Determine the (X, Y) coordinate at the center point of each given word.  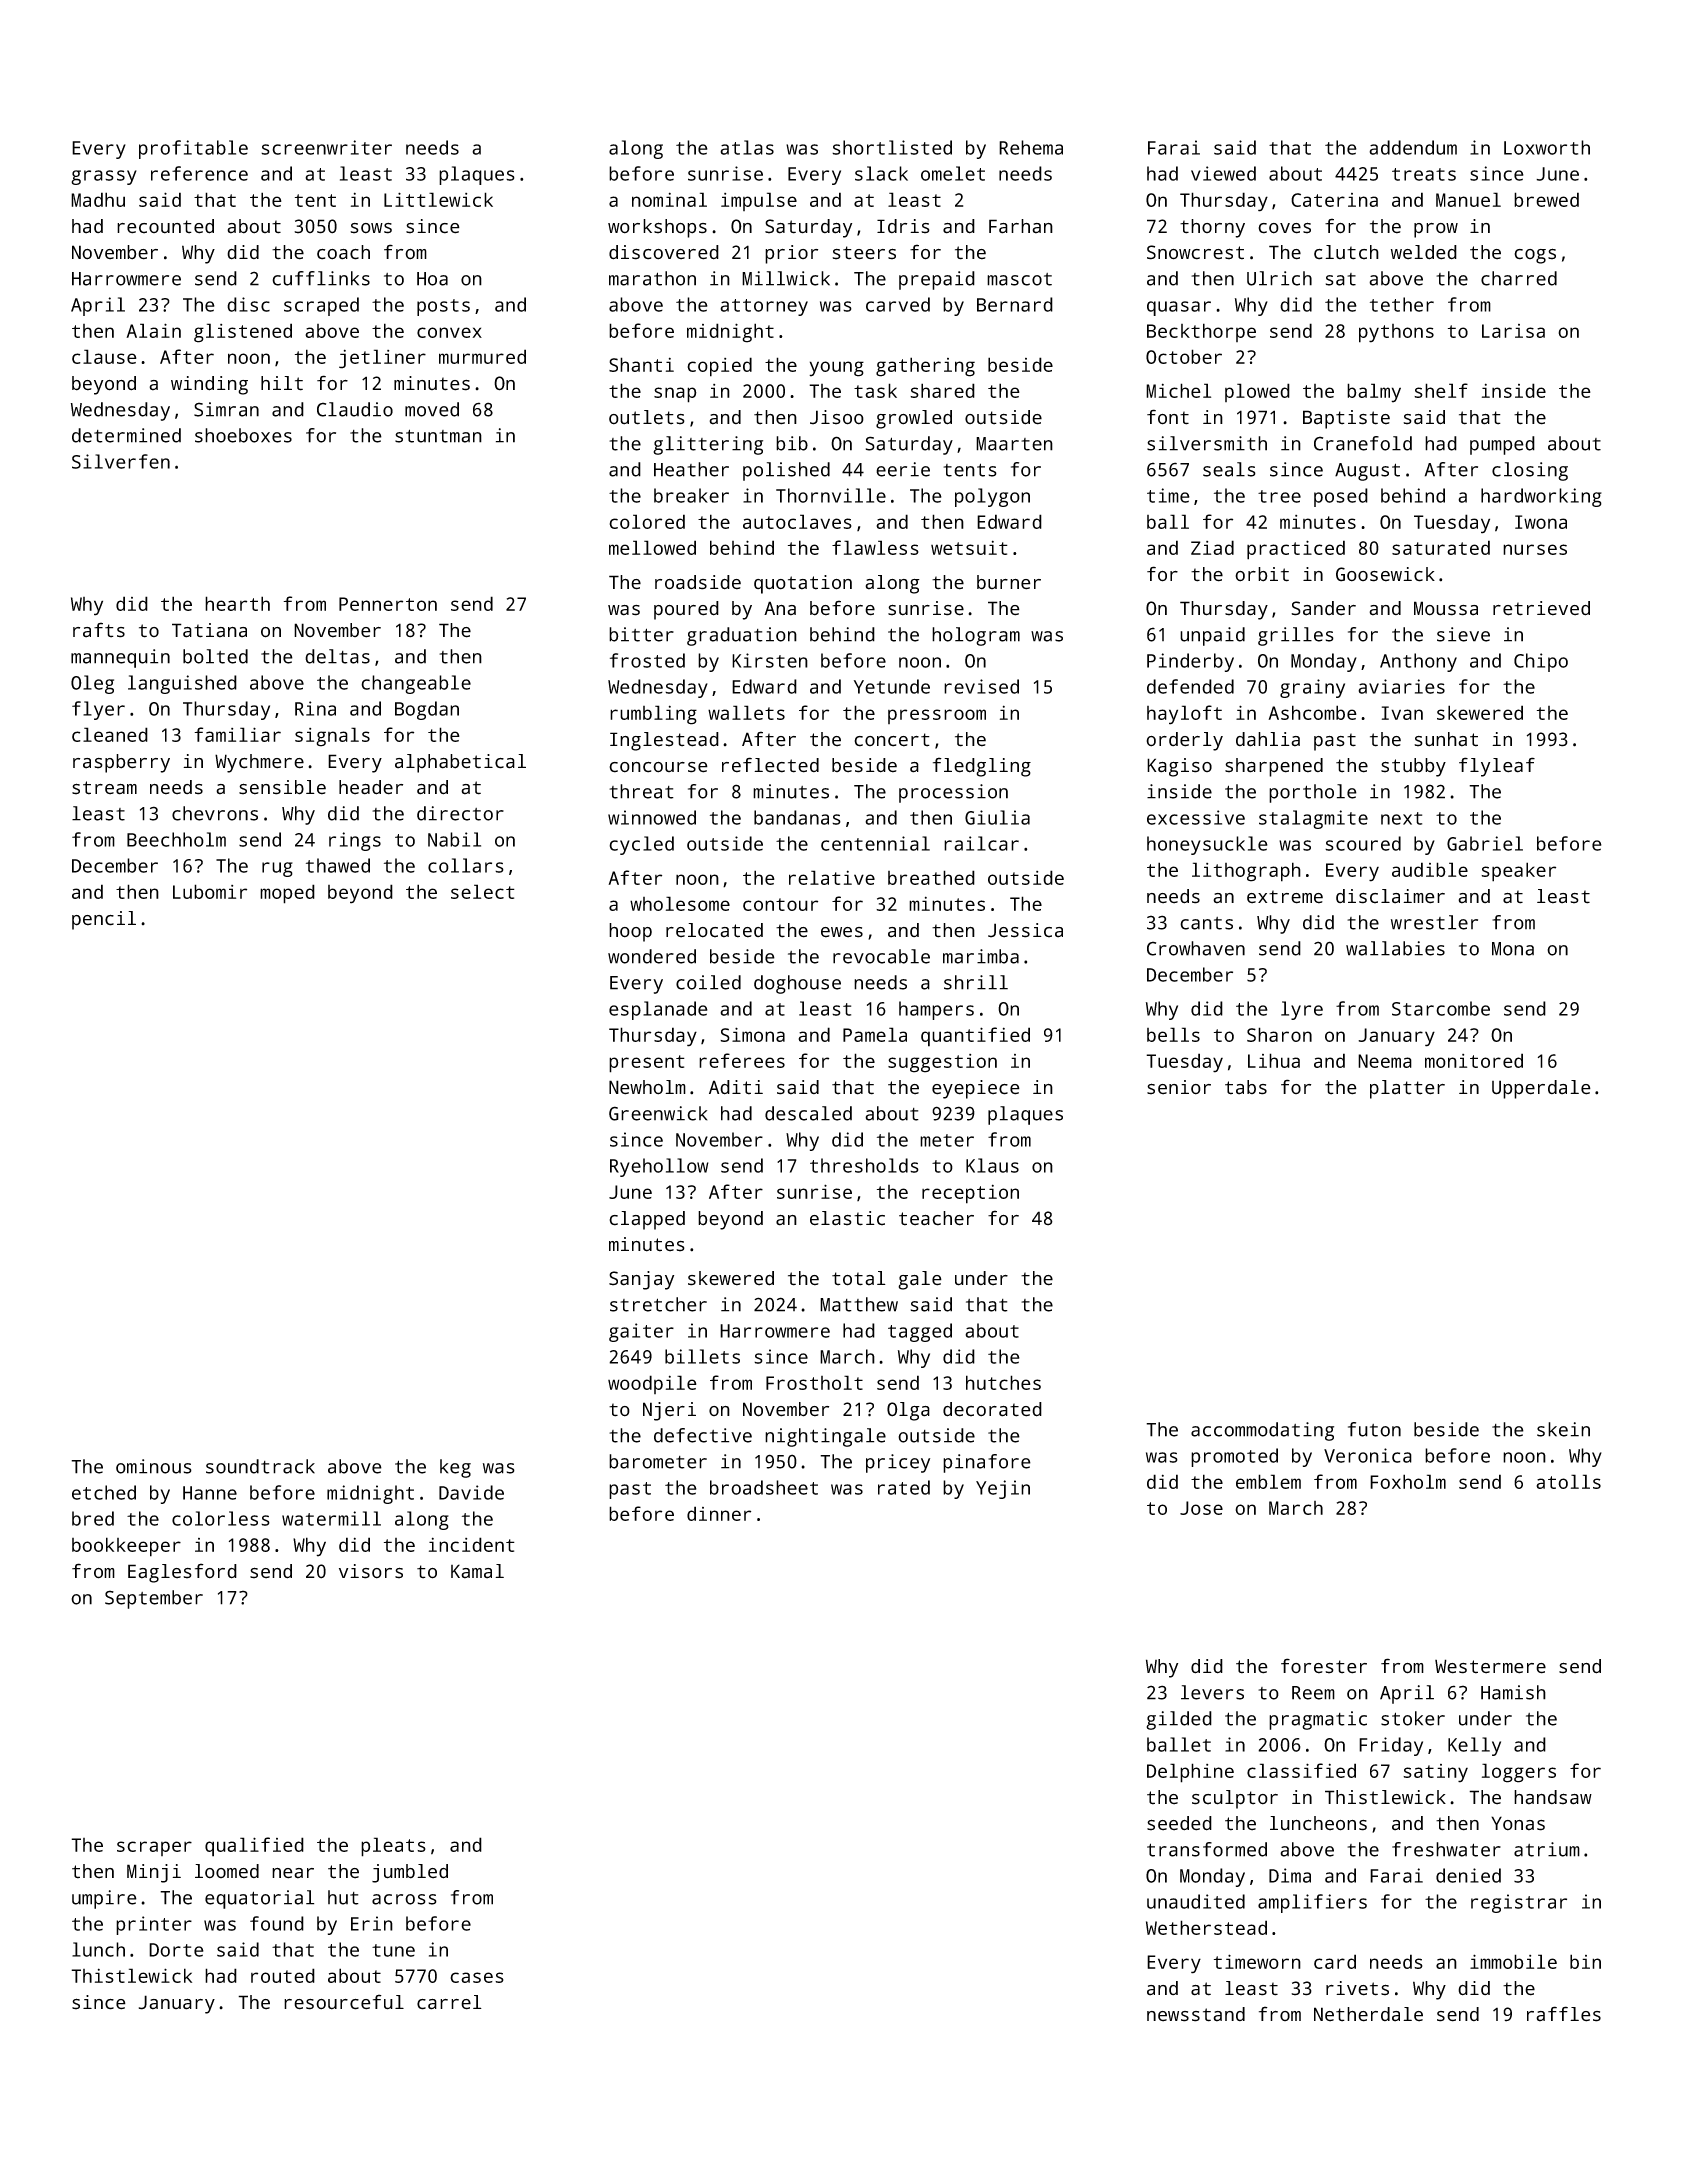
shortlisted (892, 147)
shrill (976, 982)
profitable (193, 149)
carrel (449, 2002)
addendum (1413, 147)
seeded (1179, 1823)
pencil (104, 920)
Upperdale (1541, 1089)
